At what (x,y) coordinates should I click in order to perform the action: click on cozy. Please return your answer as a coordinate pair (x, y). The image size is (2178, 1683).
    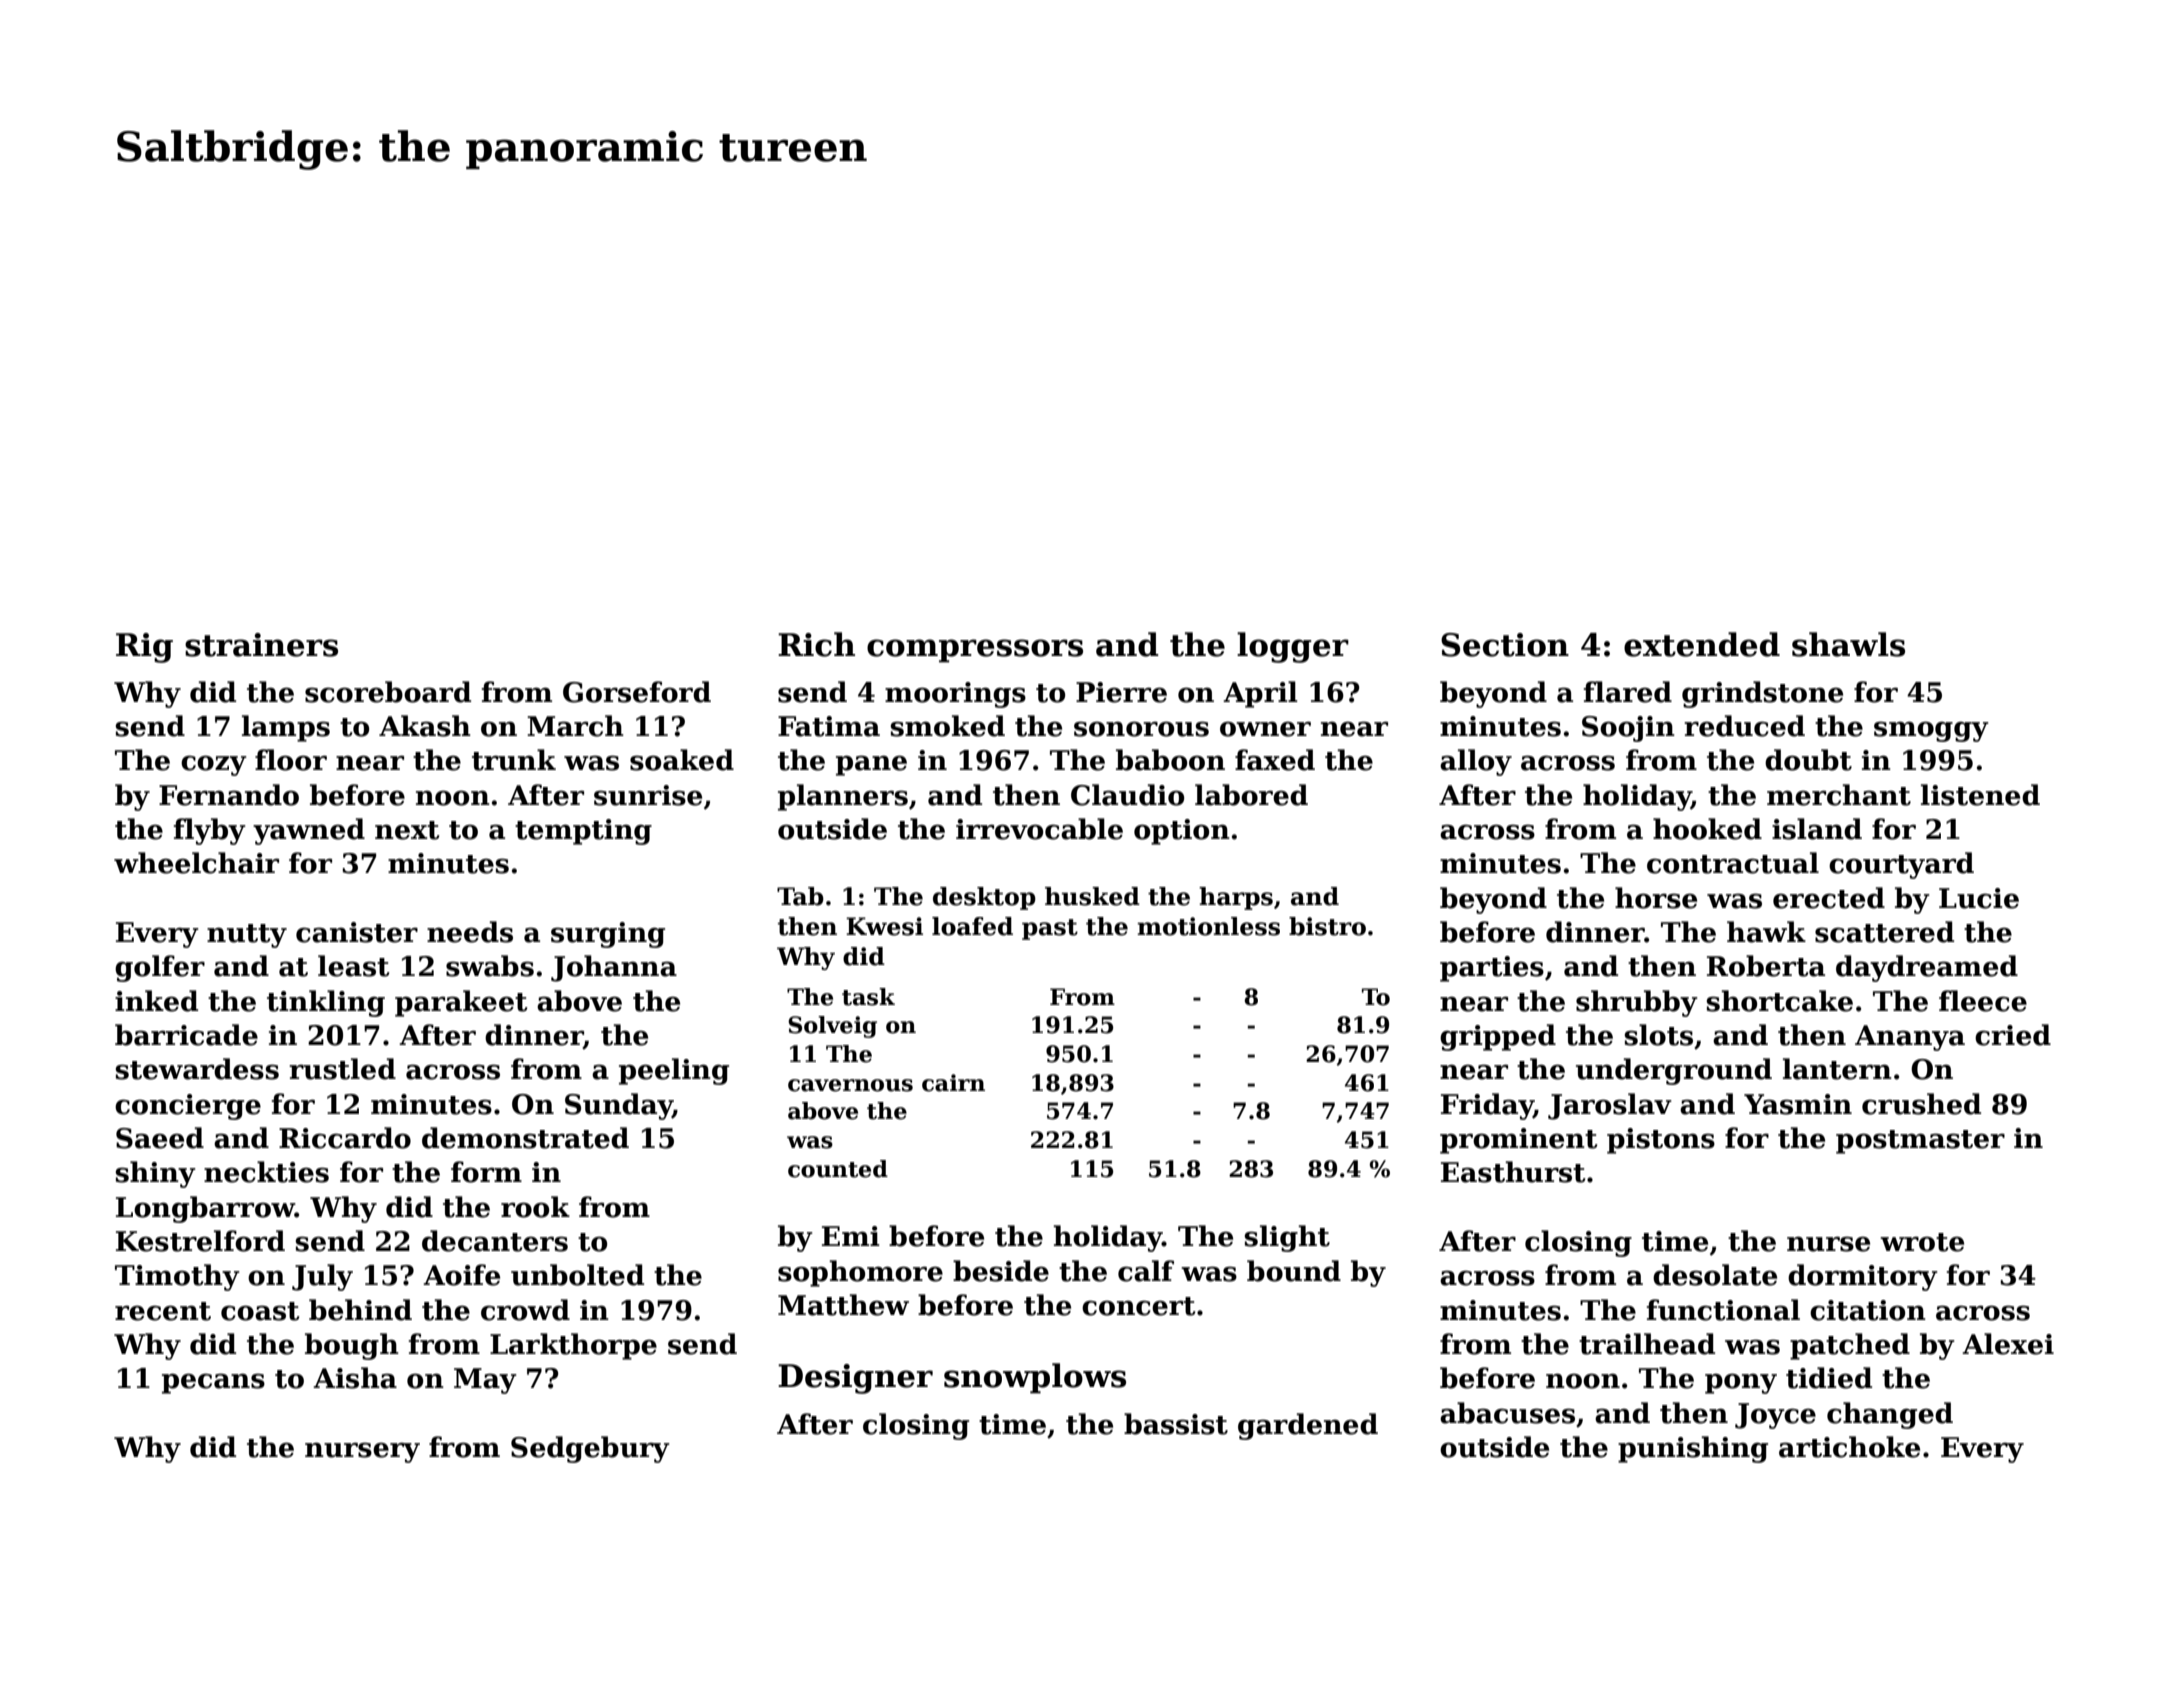
    Looking at the image, I should click on (214, 765).
